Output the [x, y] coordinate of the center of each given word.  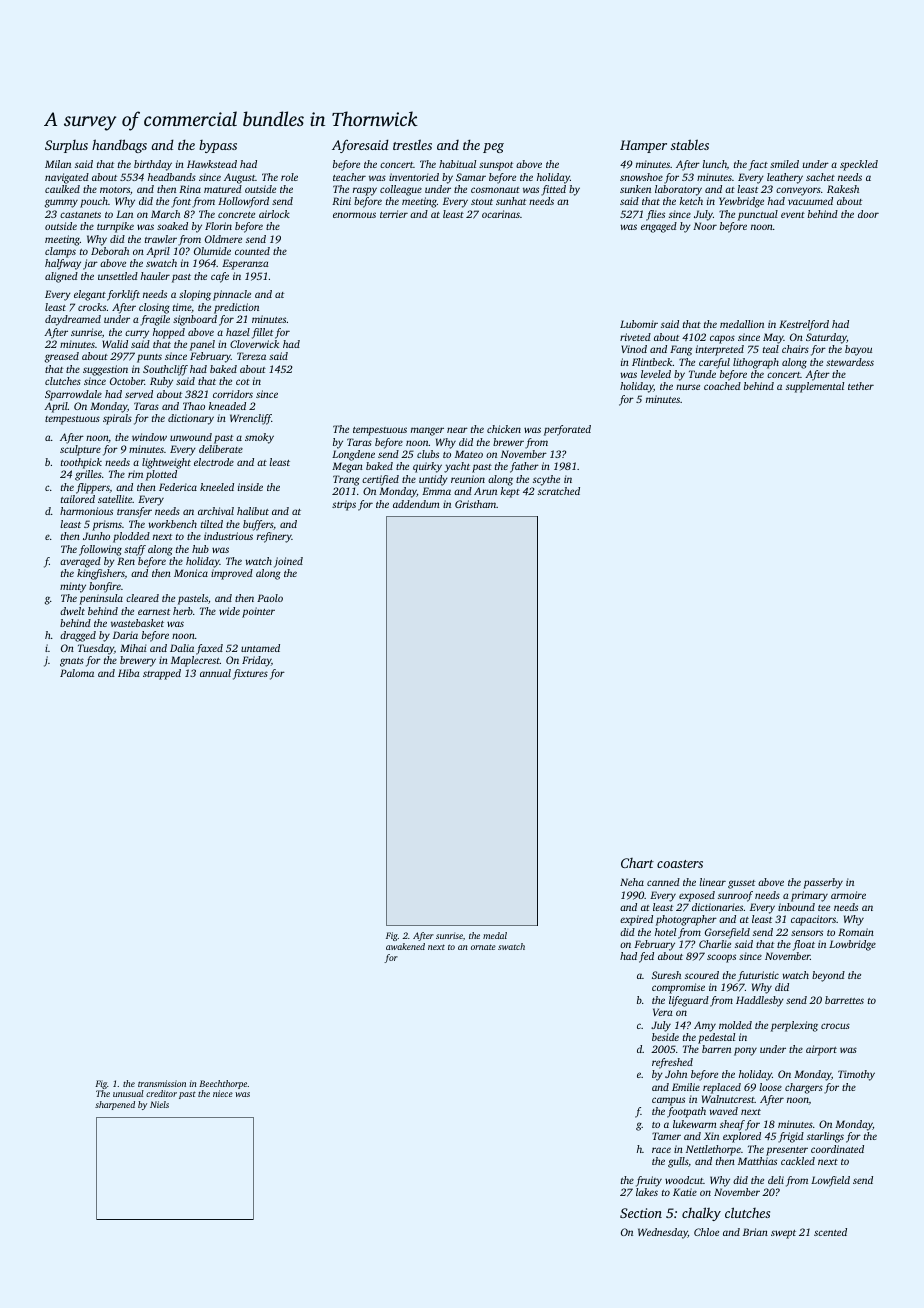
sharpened [115, 1105]
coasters [680, 864]
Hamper [643, 146]
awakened [405, 946]
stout [482, 202]
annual [215, 673]
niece [223, 1093]
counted [252, 251]
